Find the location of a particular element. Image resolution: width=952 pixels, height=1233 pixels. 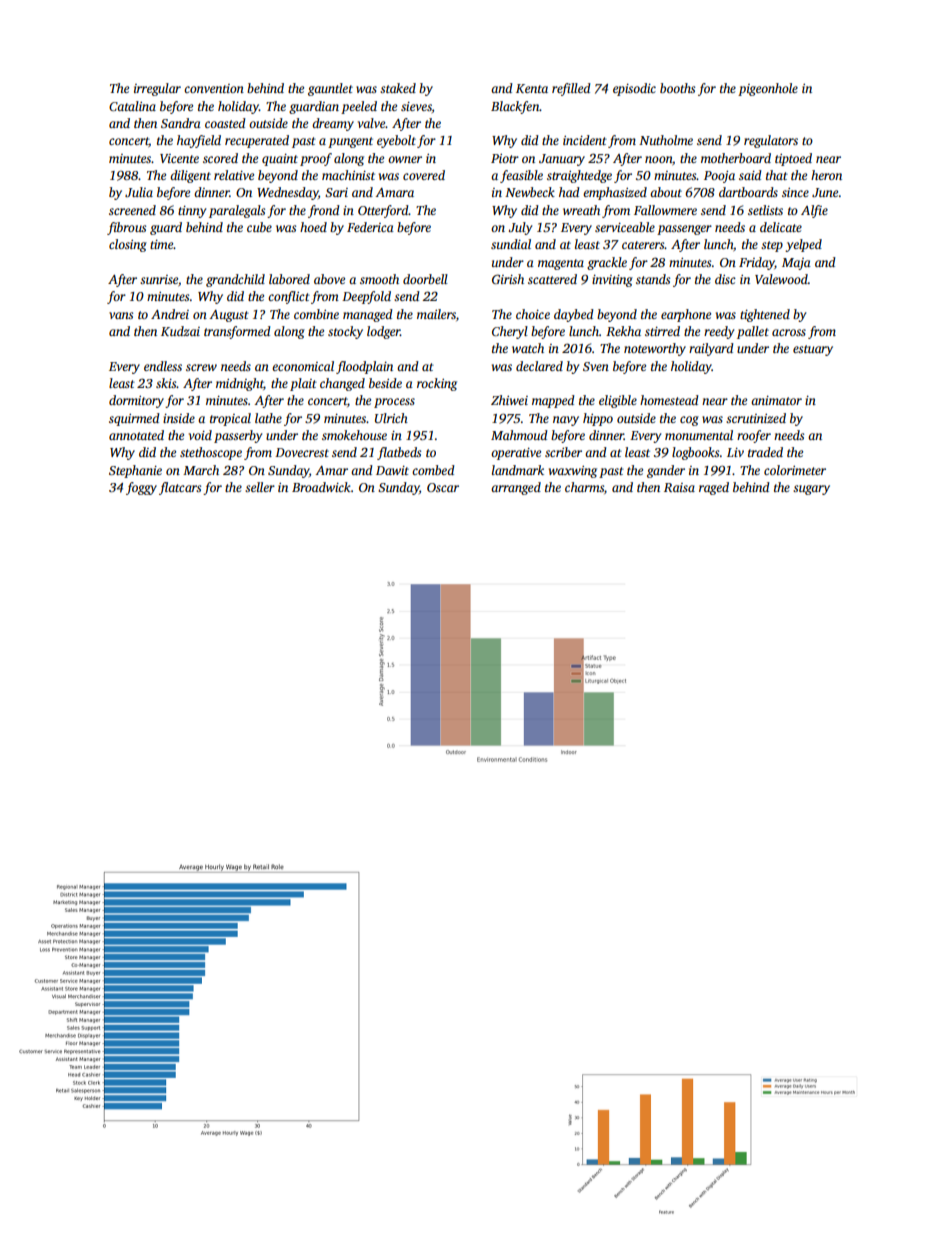

seller is located at coordinates (260, 487).
